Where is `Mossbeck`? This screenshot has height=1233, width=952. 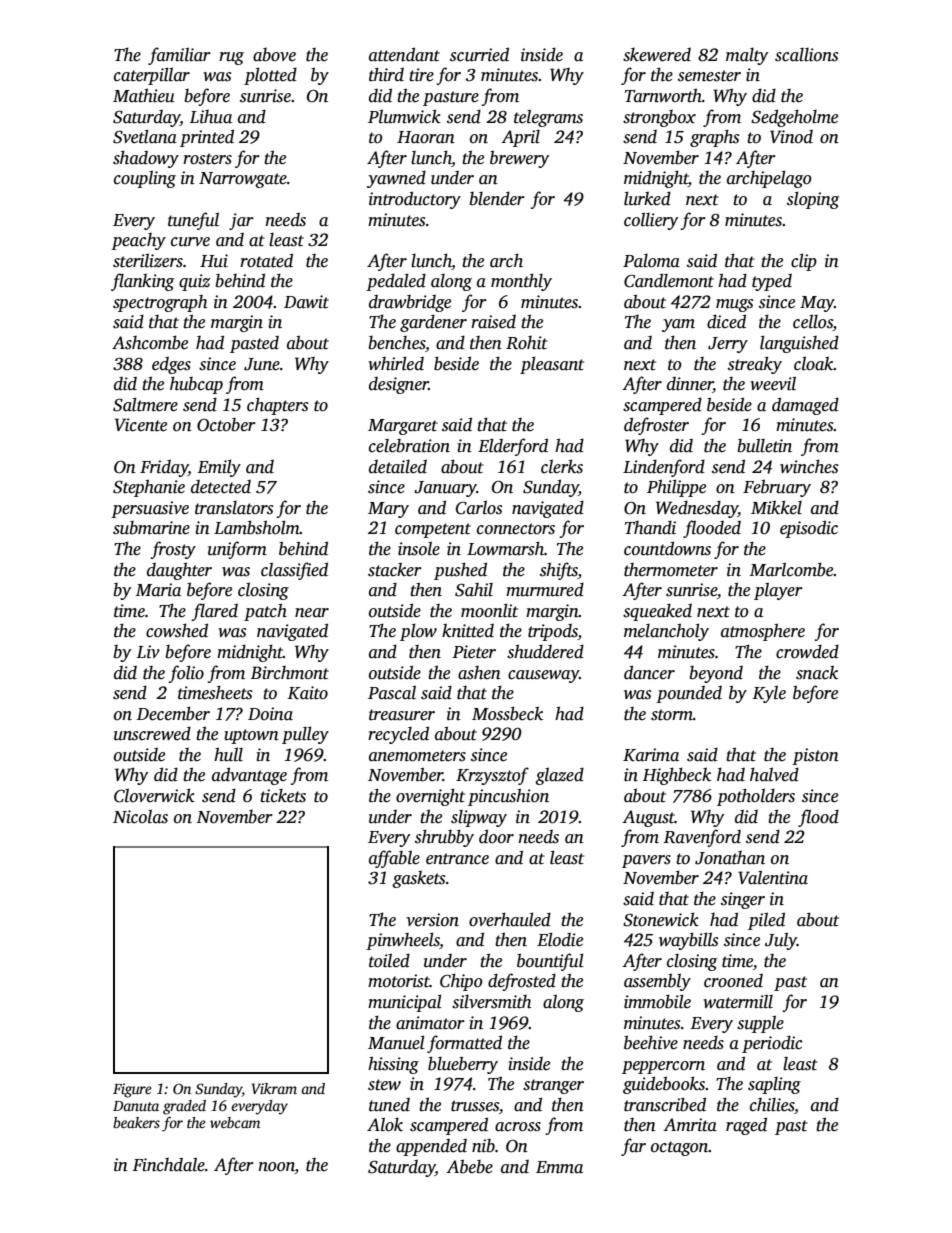 Mossbeck is located at coordinates (507, 713).
